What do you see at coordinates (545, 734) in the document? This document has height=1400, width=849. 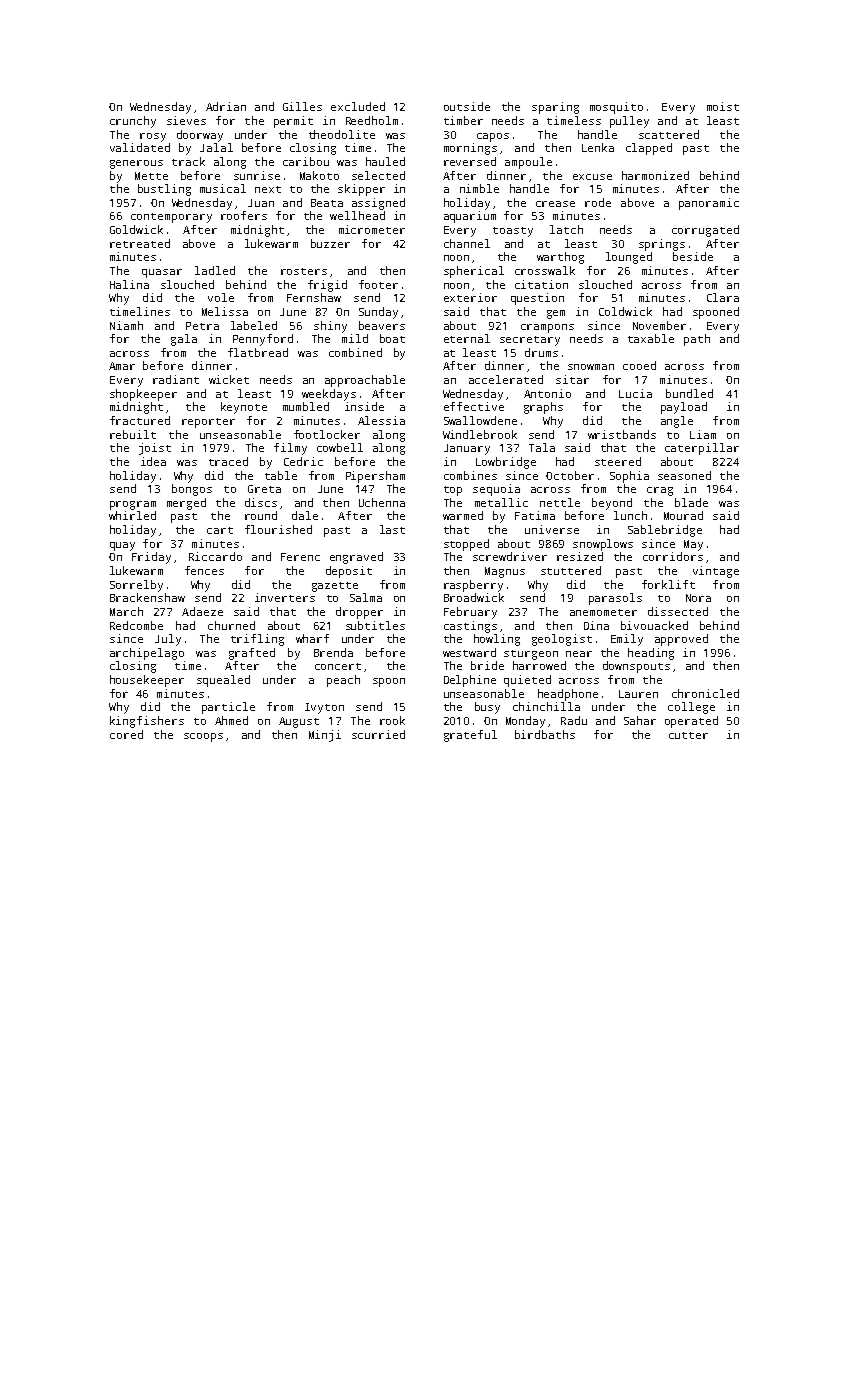 I see `birdbaths` at bounding box center [545, 734].
